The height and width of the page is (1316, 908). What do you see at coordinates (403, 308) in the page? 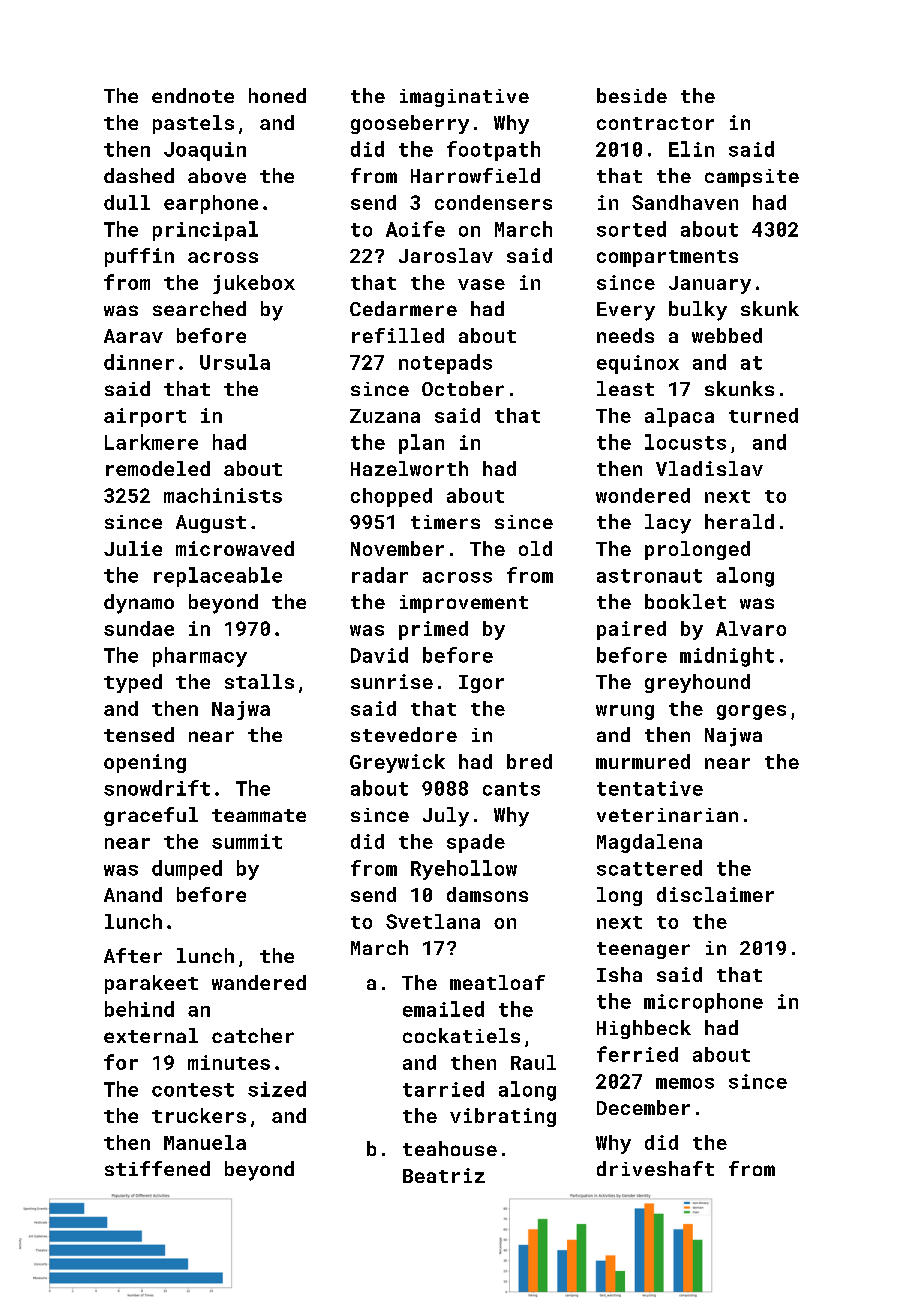
I see `Cedarmere` at bounding box center [403, 308].
